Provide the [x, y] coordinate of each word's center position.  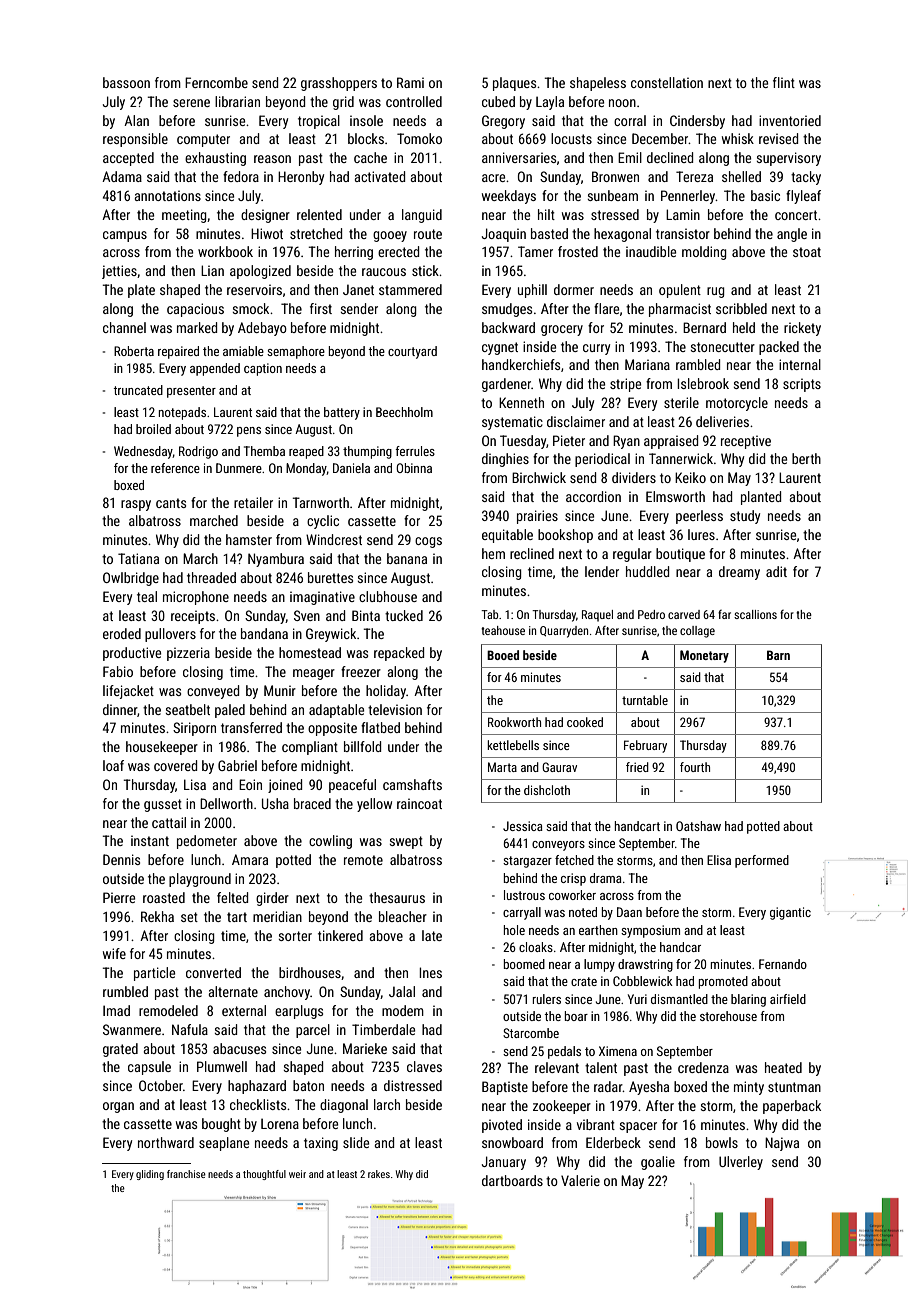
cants [171, 503]
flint [784, 82]
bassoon [126, 82]
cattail [169, 822]
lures [701, 534]
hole [514, 930]
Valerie [580, 1180]
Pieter [569, 440]
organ [118, 1107]
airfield [788, 999]
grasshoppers [339, 84]
